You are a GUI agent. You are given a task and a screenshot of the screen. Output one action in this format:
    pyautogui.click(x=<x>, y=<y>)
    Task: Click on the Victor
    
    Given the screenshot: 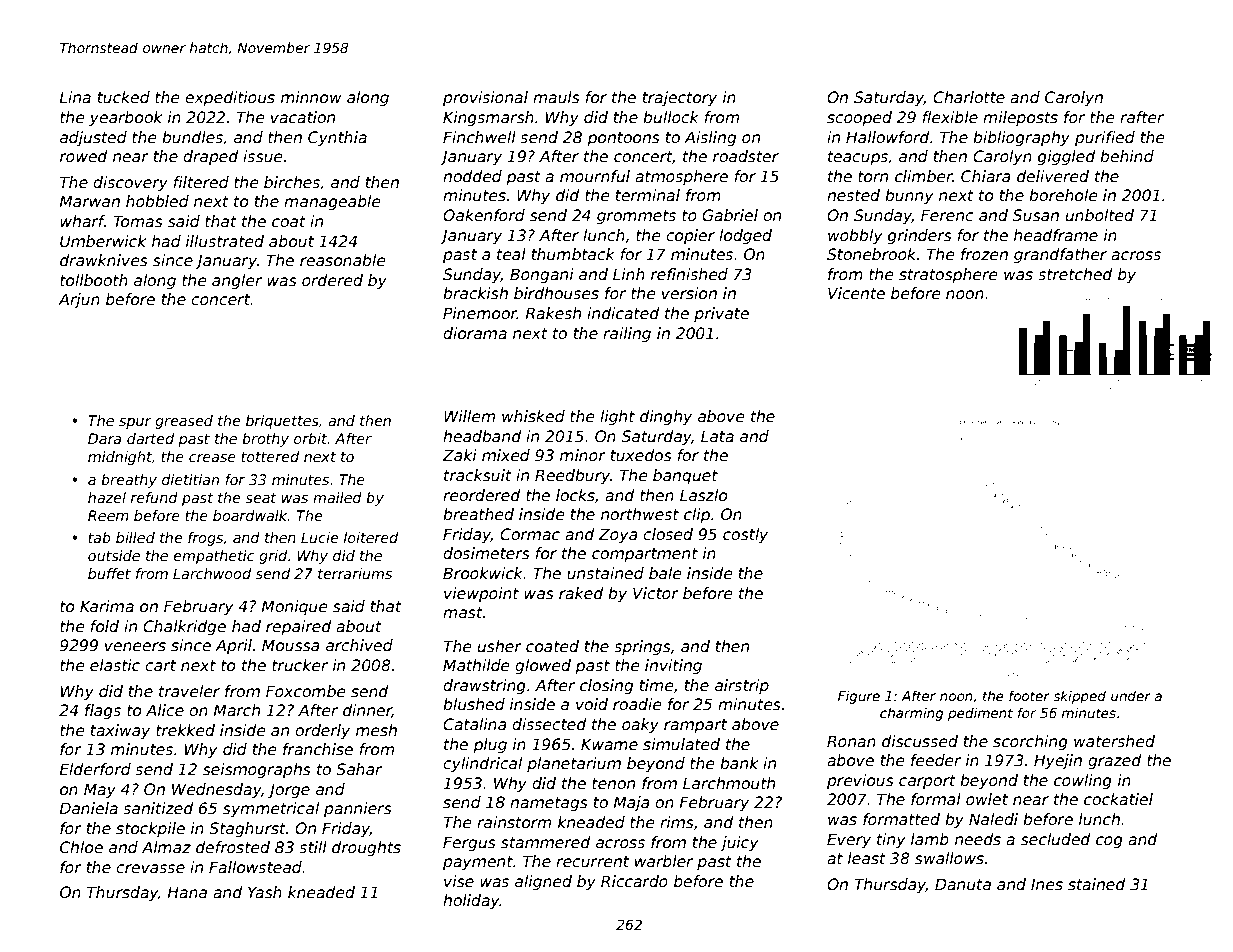 What is the action you would take?
    pyautogui.click(x=656, y=593)
